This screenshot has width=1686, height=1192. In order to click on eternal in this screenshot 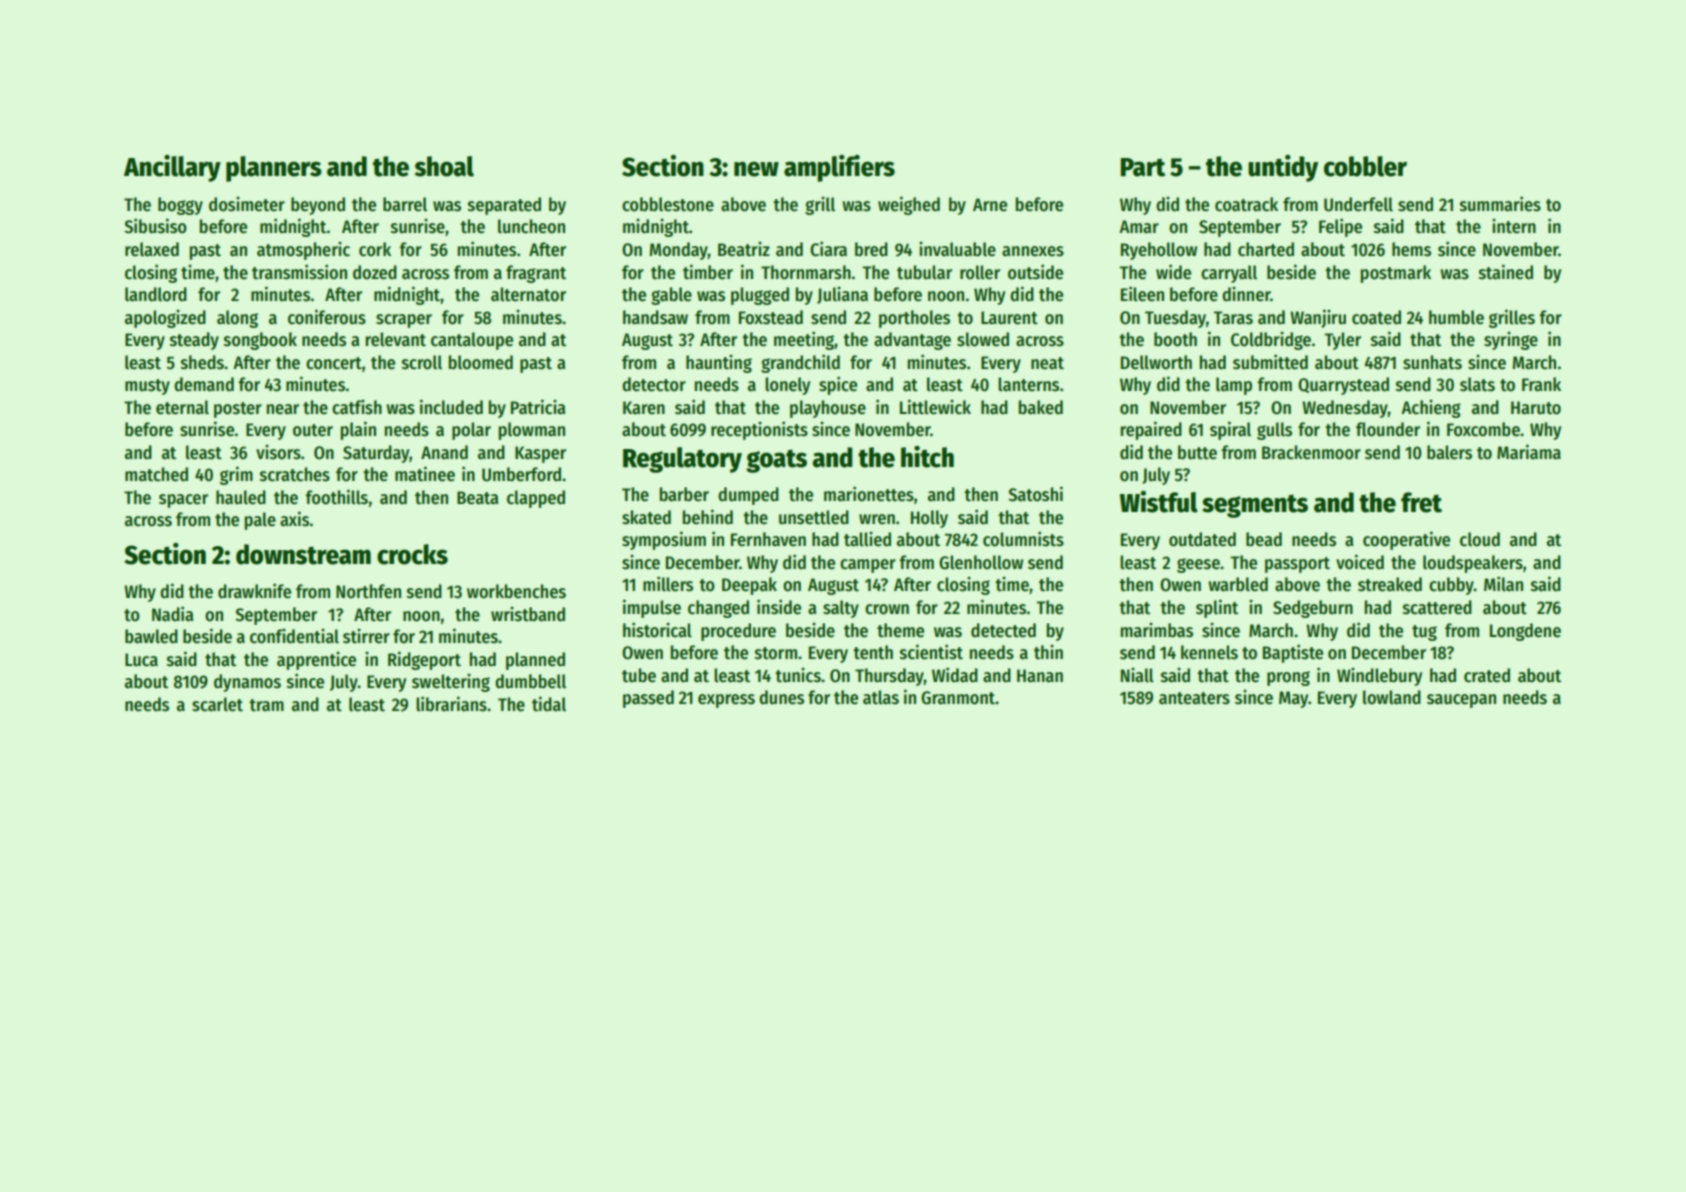, I will do `click(182, 407)`.
